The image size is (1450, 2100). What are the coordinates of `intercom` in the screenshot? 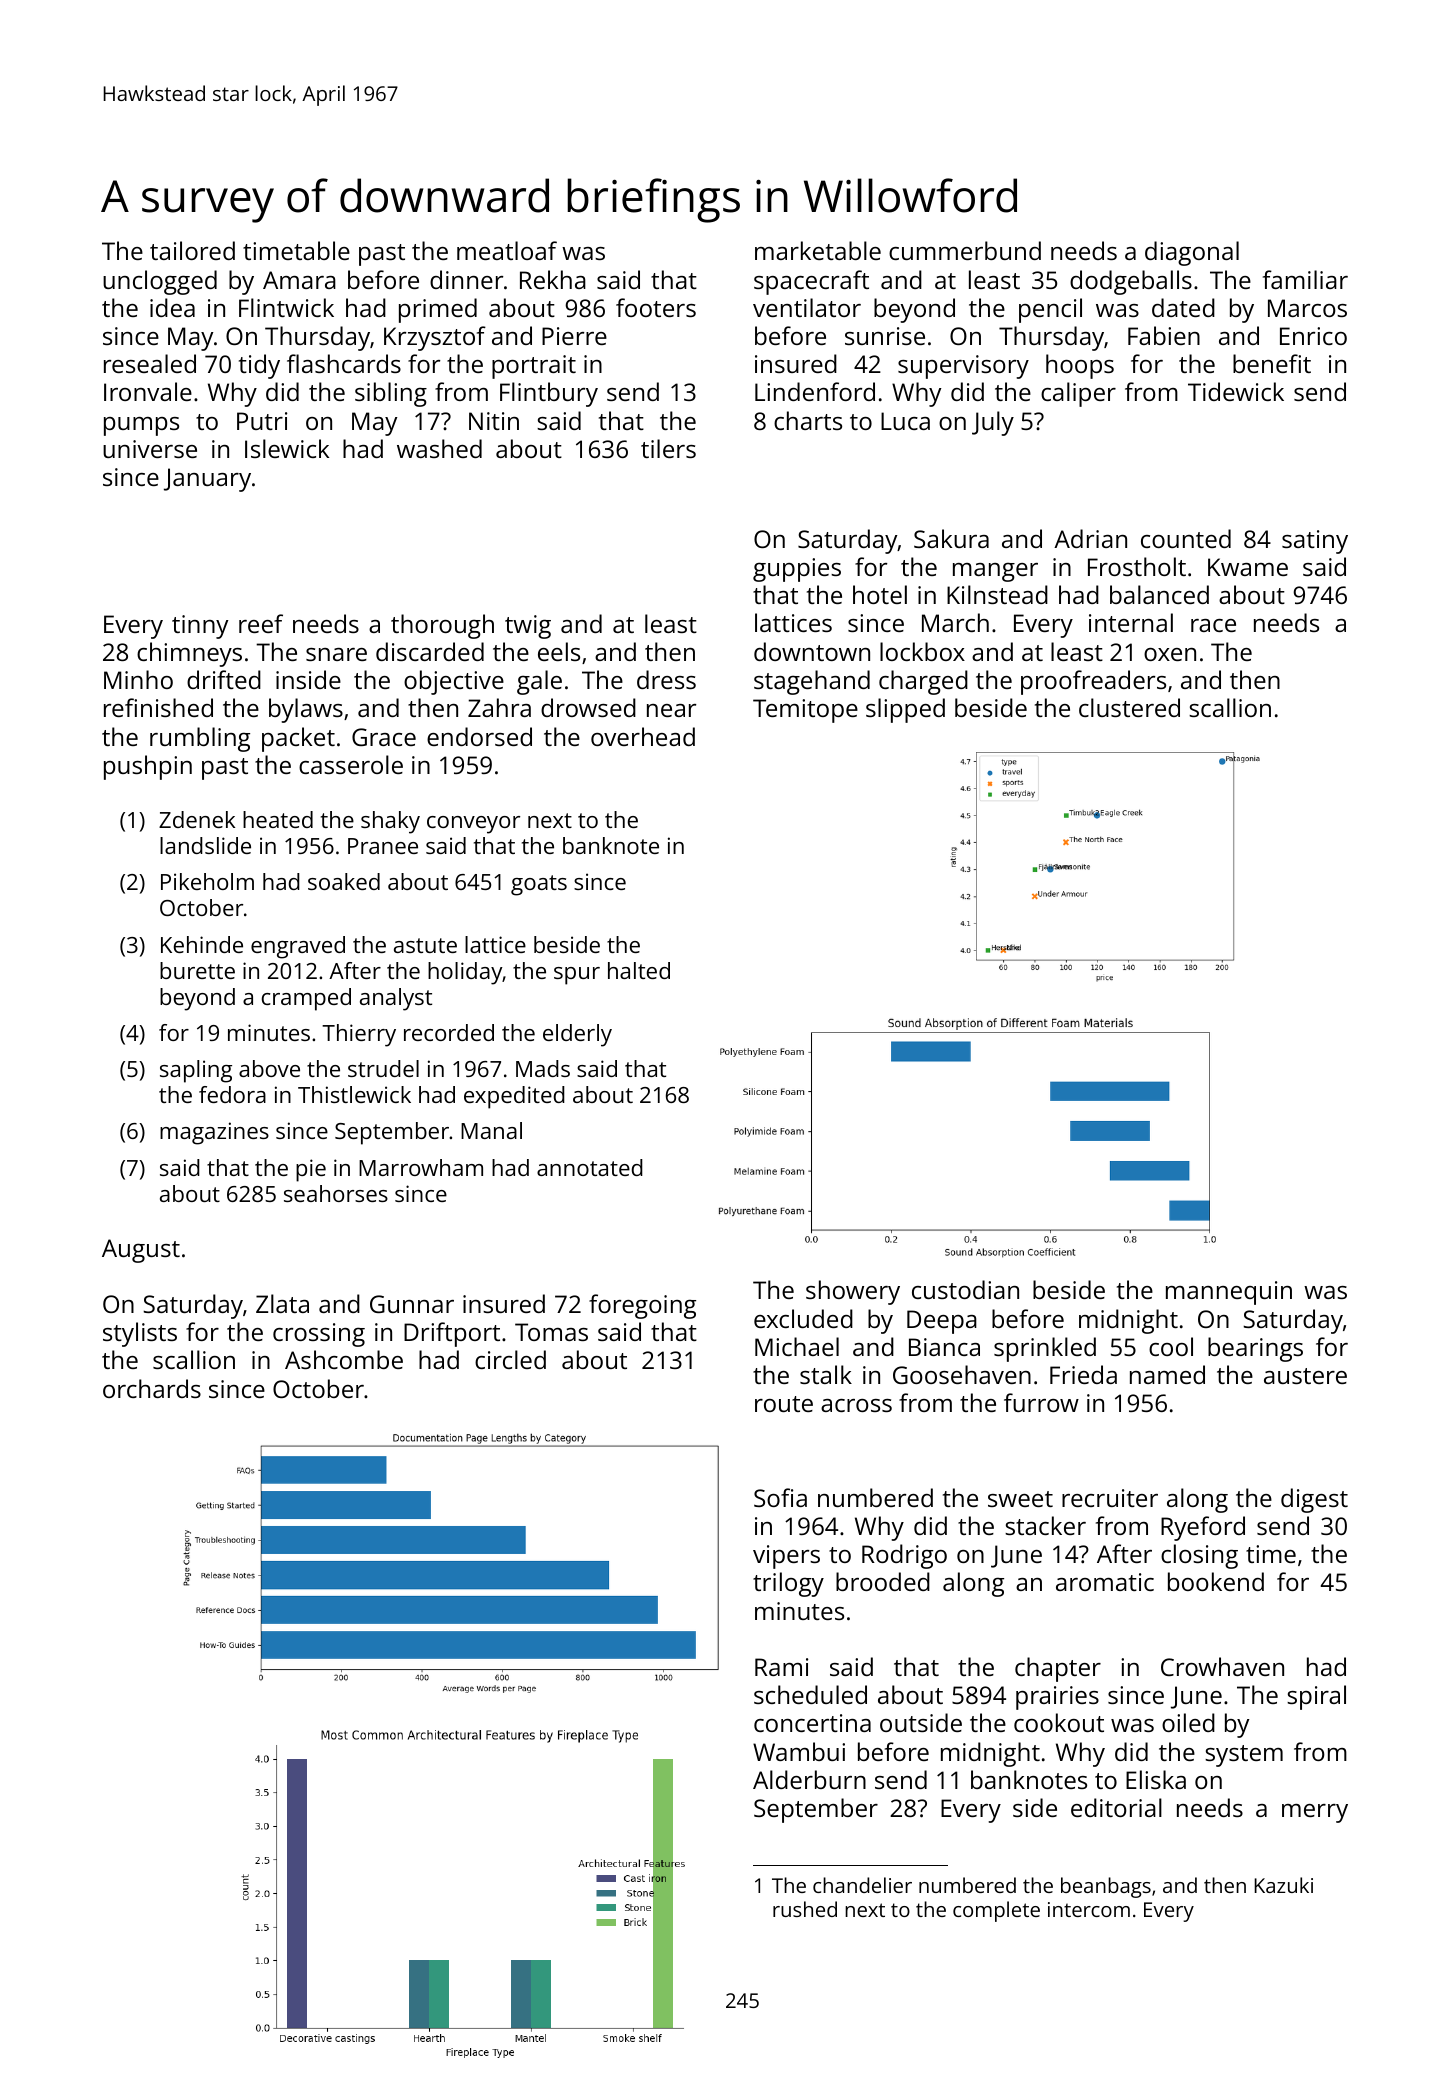 It's located at (1089, 1909).
